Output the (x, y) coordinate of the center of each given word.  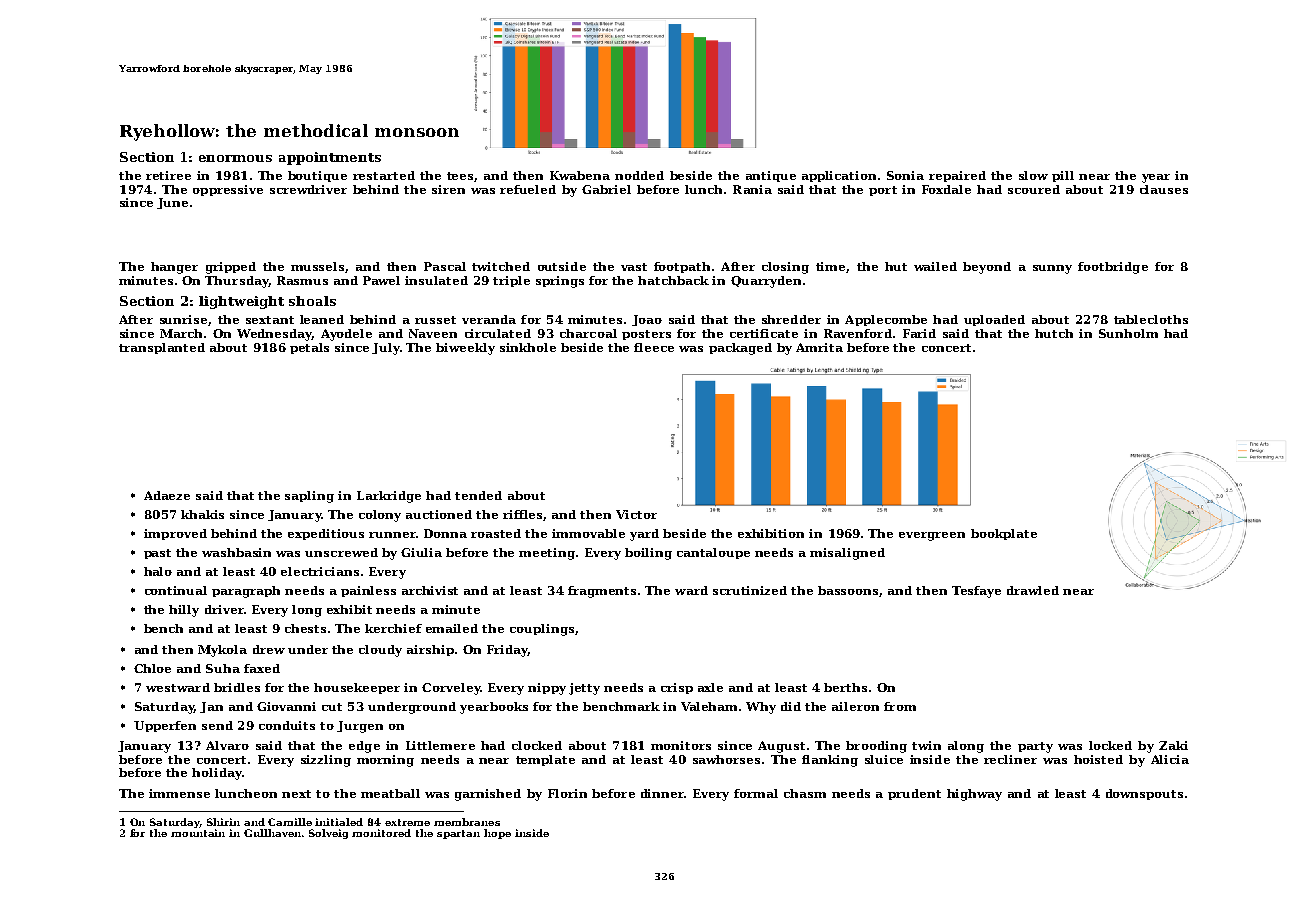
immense (179, 793)
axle (710, 687)
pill (1063, 176)
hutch (1054, 333)
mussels (317, 266)
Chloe (152, 668)
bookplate (1004, 534)
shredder (791, 319)
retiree (168, 175)
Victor (636, 514)
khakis (202, 514)
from (900, 706)
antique (771, 176)
